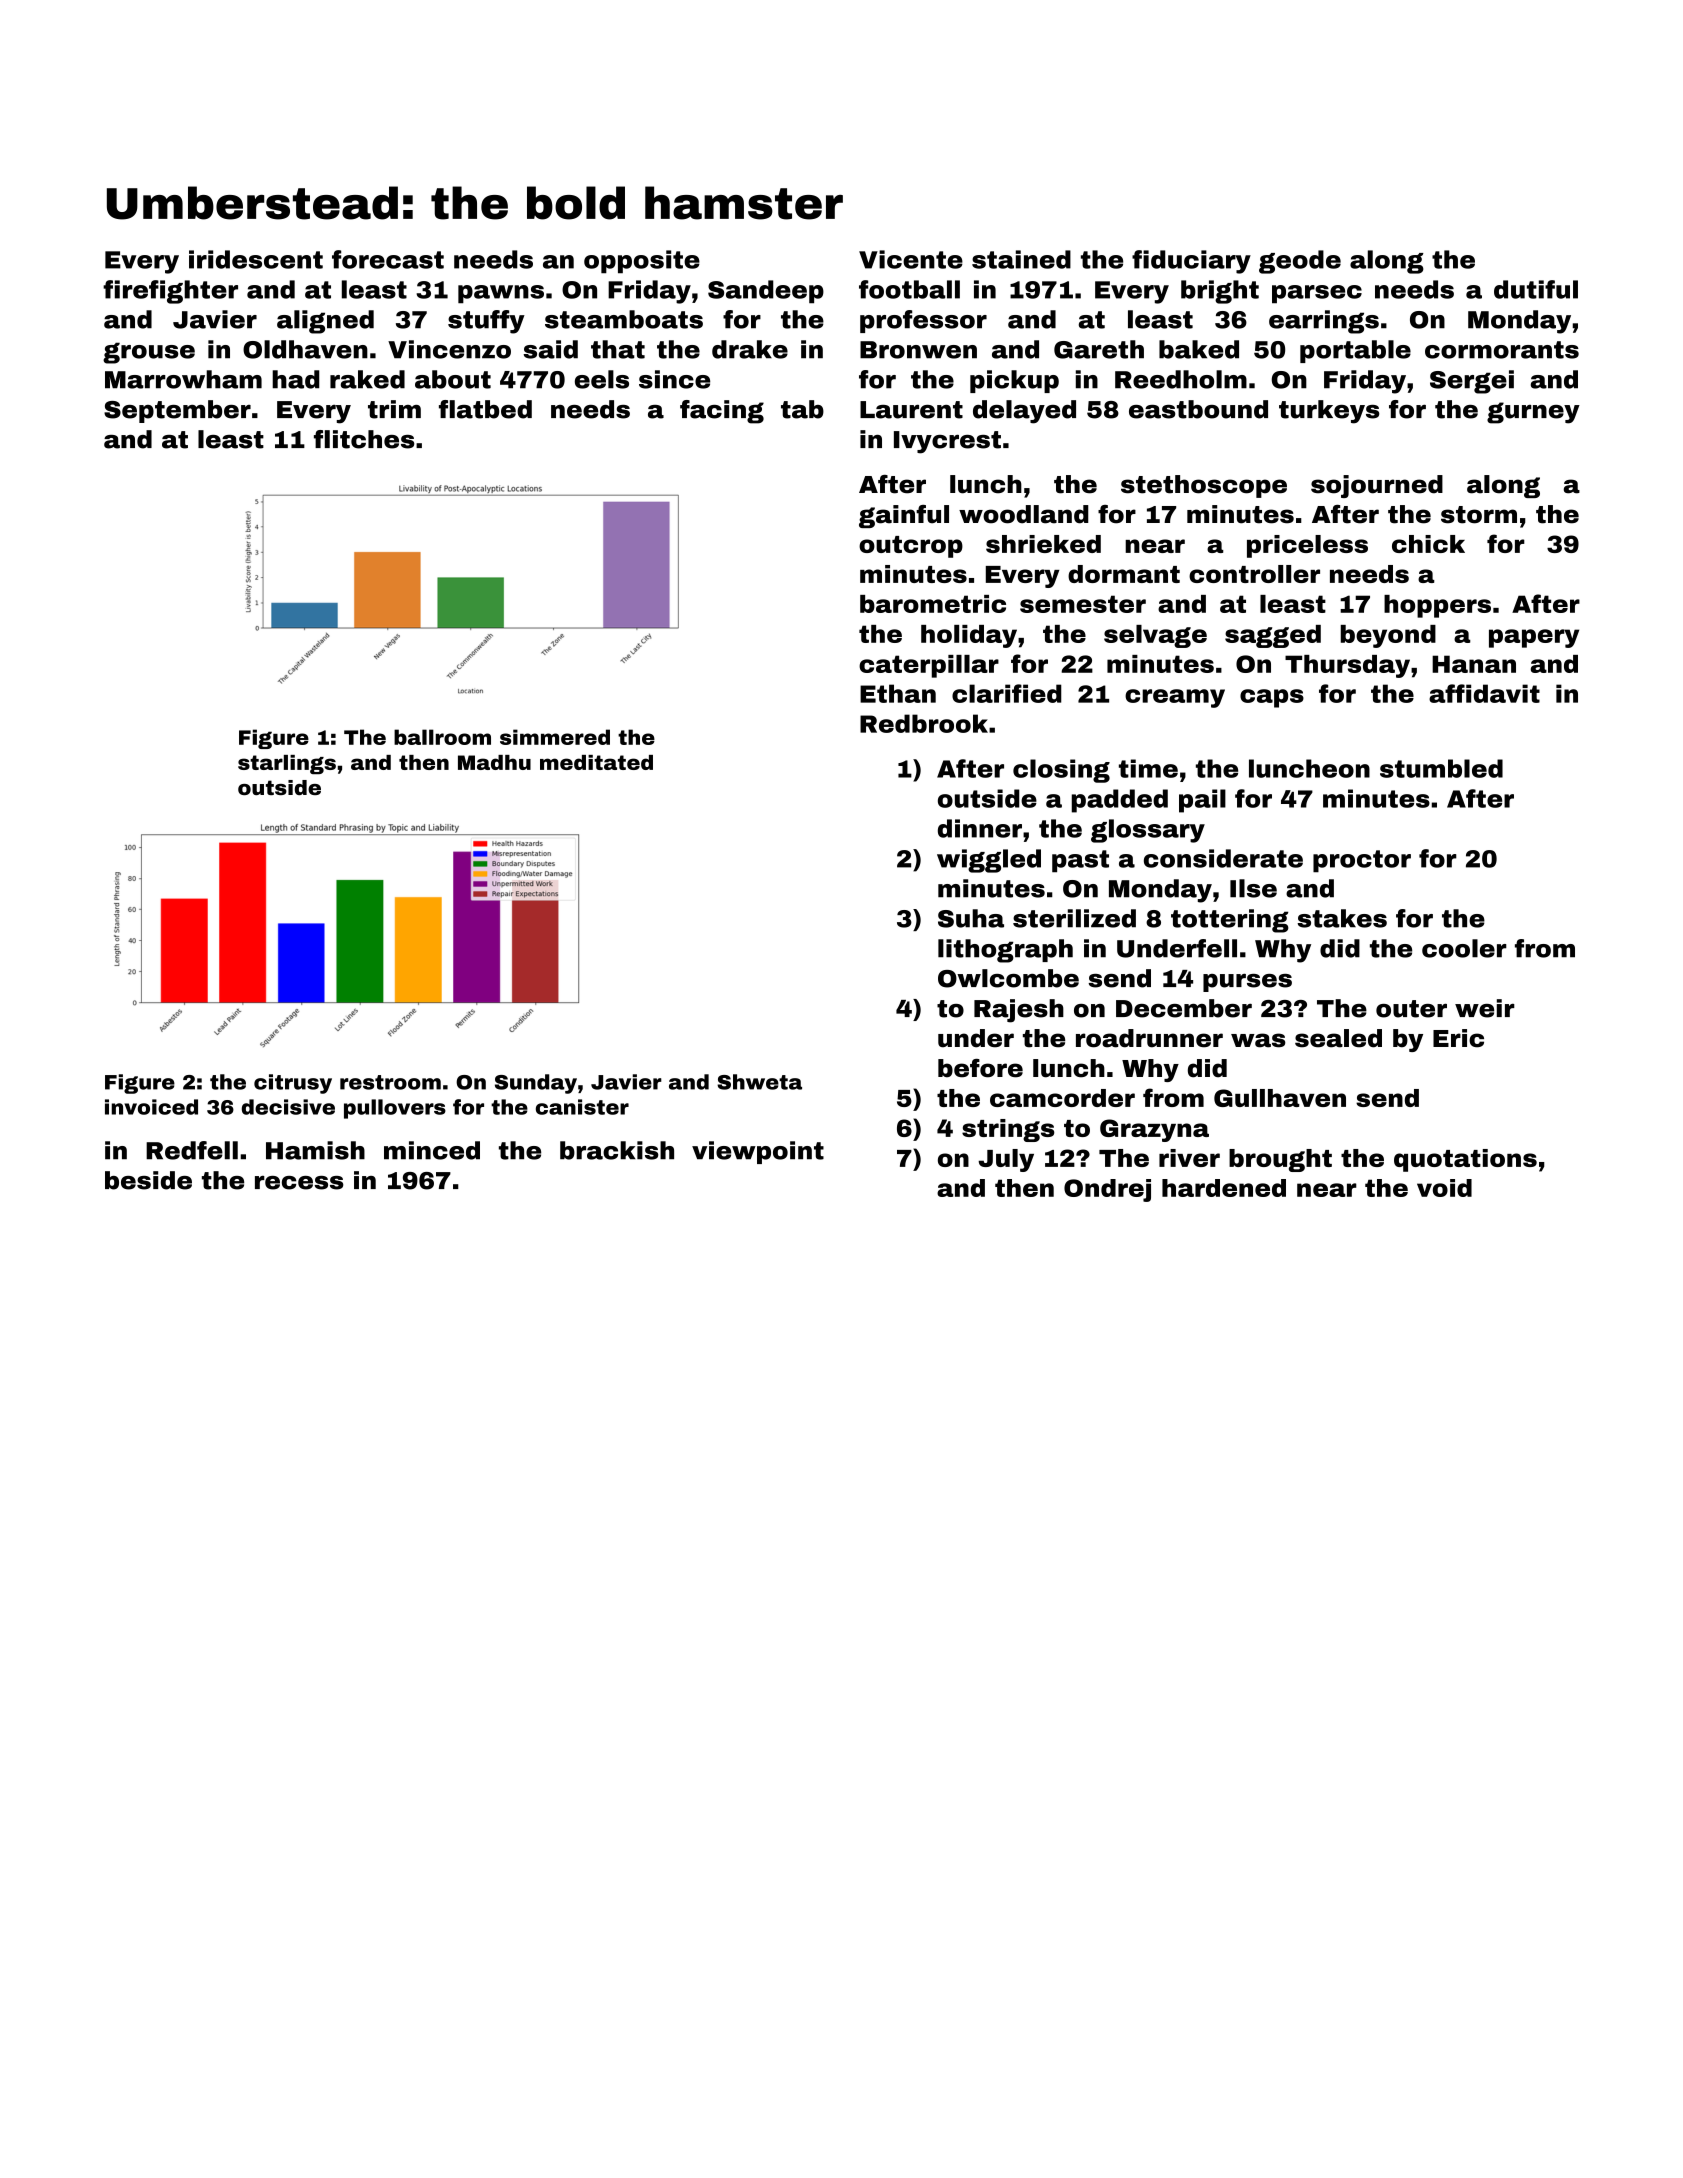 This screenshot has height=2178, width=1683. Describe the element at coordinates (1300, 262) in the screenshot. I see `geode` at that location.
